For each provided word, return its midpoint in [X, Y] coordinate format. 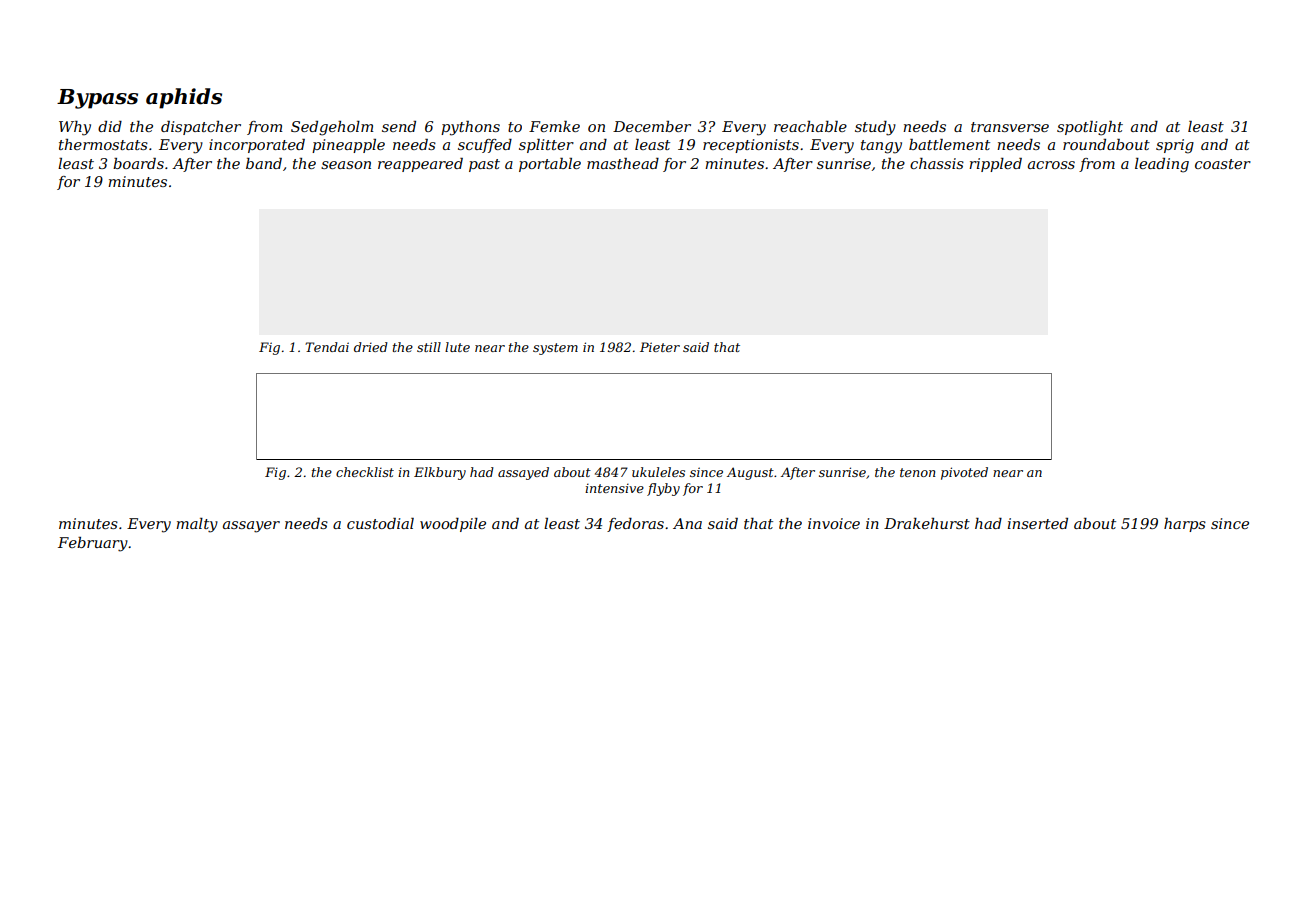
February [93, 544]
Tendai [327, 347]
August [750, 473]
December [652, 126]
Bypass [97, 99]
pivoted [964, 473]
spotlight [1090, 128]
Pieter [660, 347]
